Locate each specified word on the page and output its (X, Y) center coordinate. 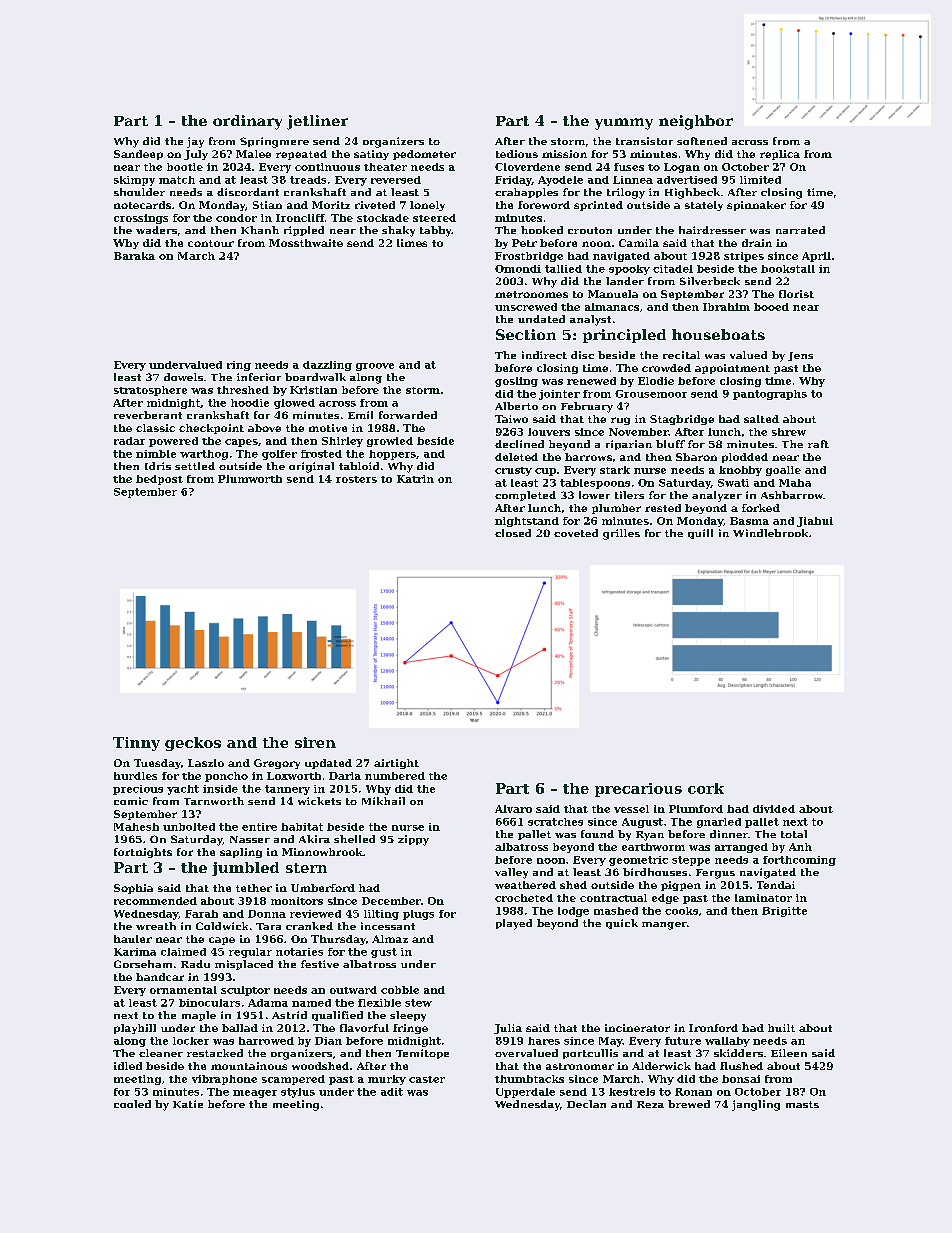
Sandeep (138, 155)
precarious (638, 790)
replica (780, 155)
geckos (193, 744)
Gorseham (143, 964)
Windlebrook (770, 533)
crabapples (526, 193)
